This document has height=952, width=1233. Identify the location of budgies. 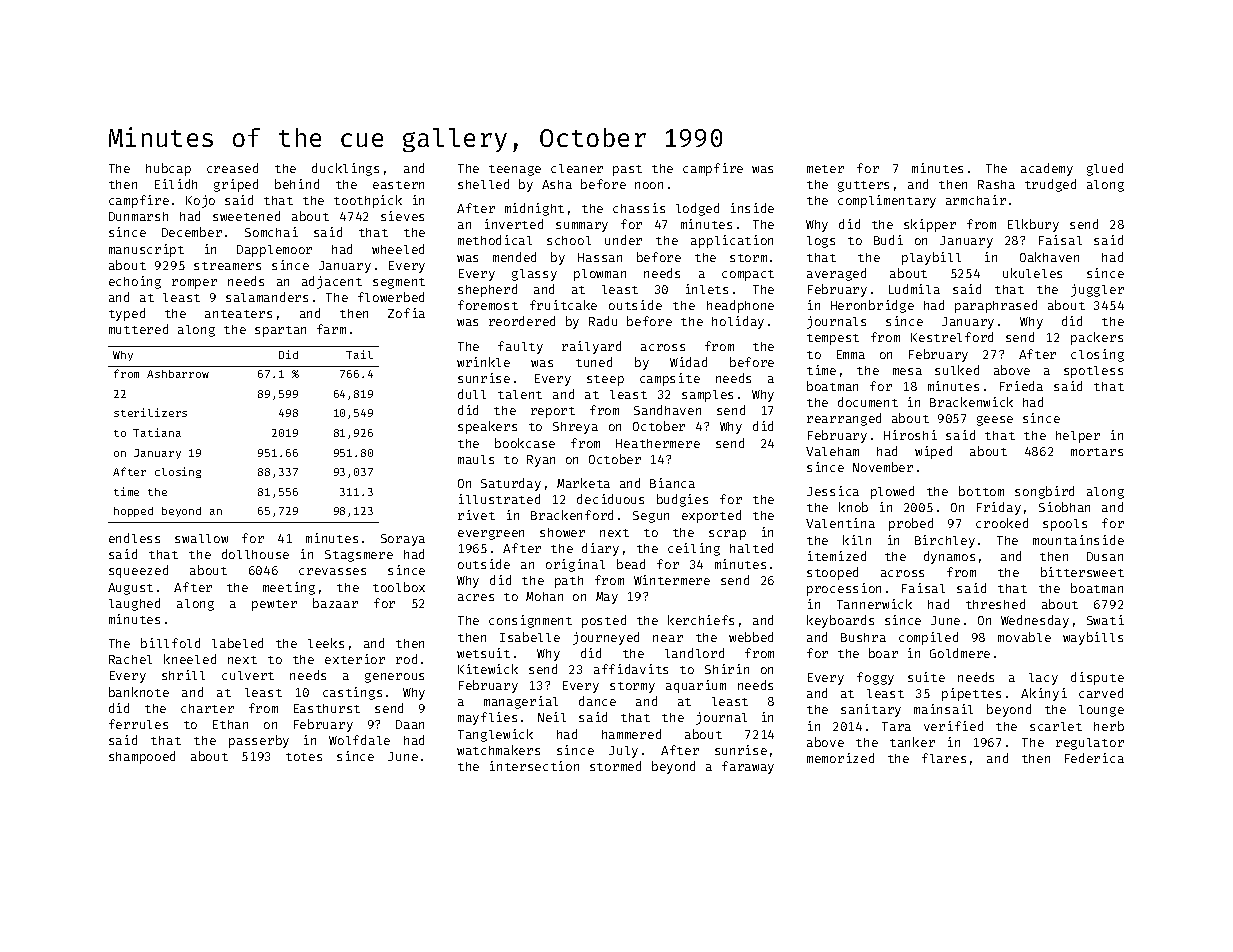
(682, 500).
